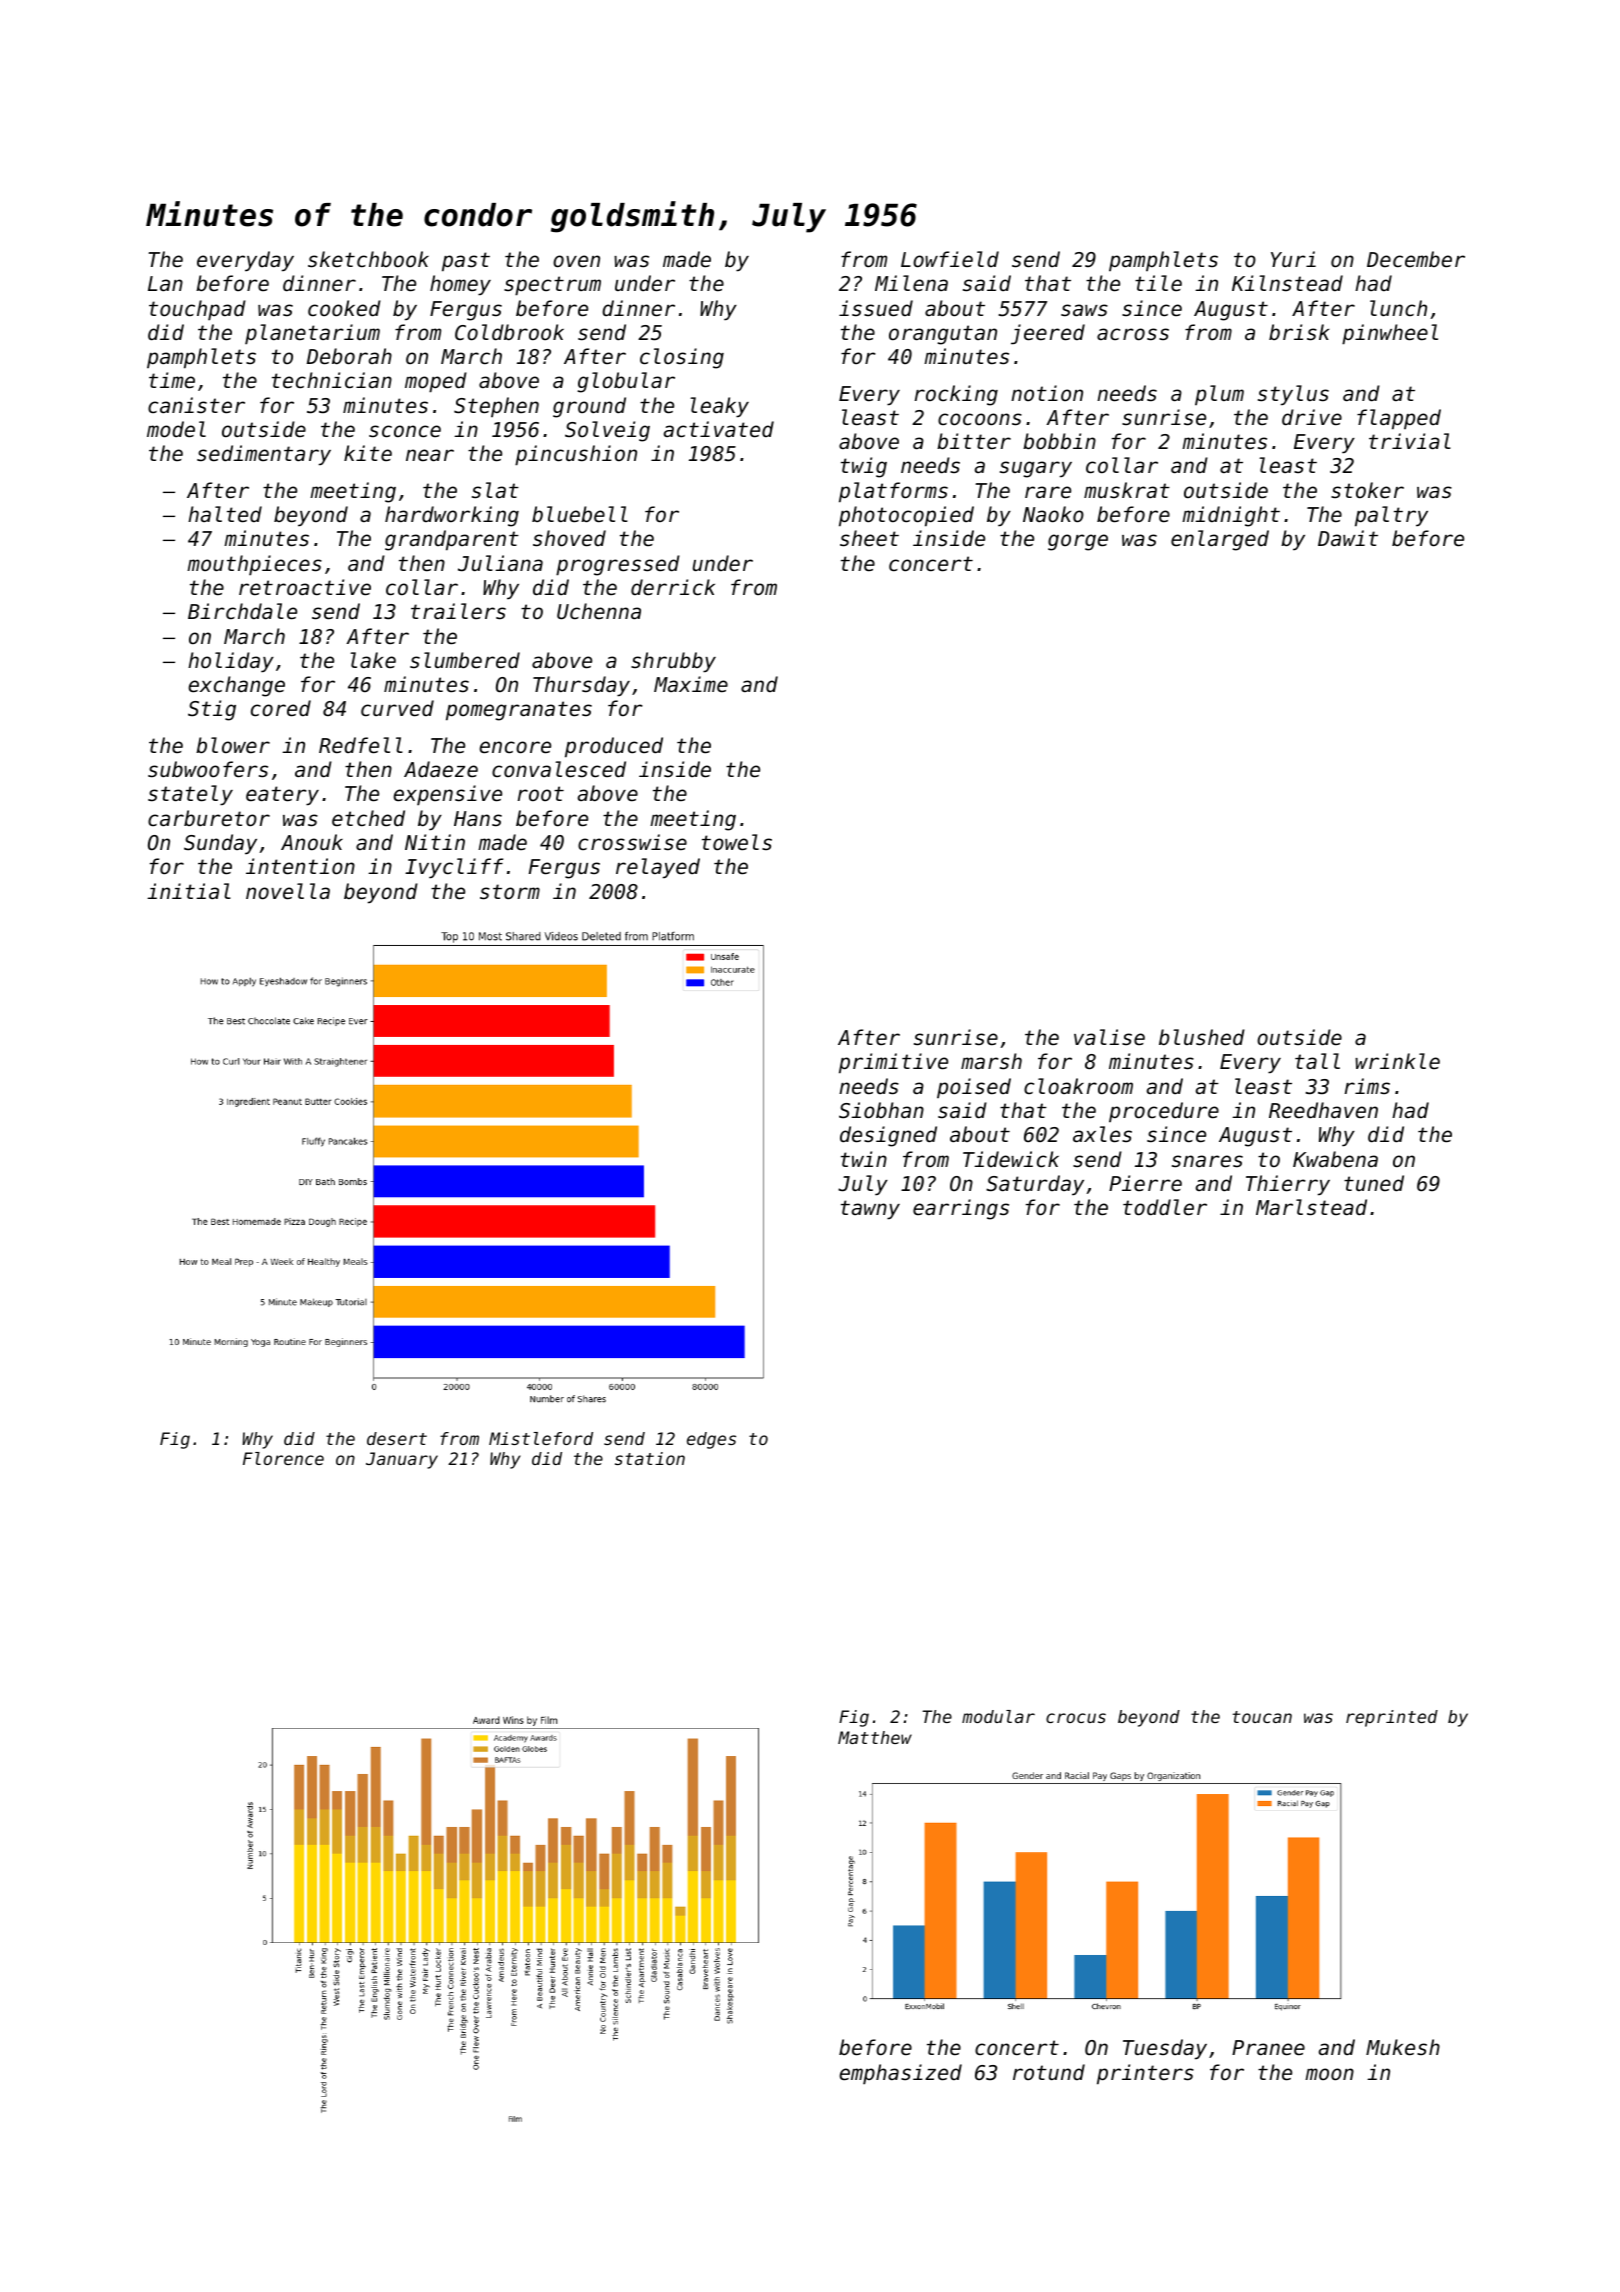 The width and height of the page is (1620, 2292). Describe the element at coordinates (650, 1458) in the page. I see `station` at that location.
